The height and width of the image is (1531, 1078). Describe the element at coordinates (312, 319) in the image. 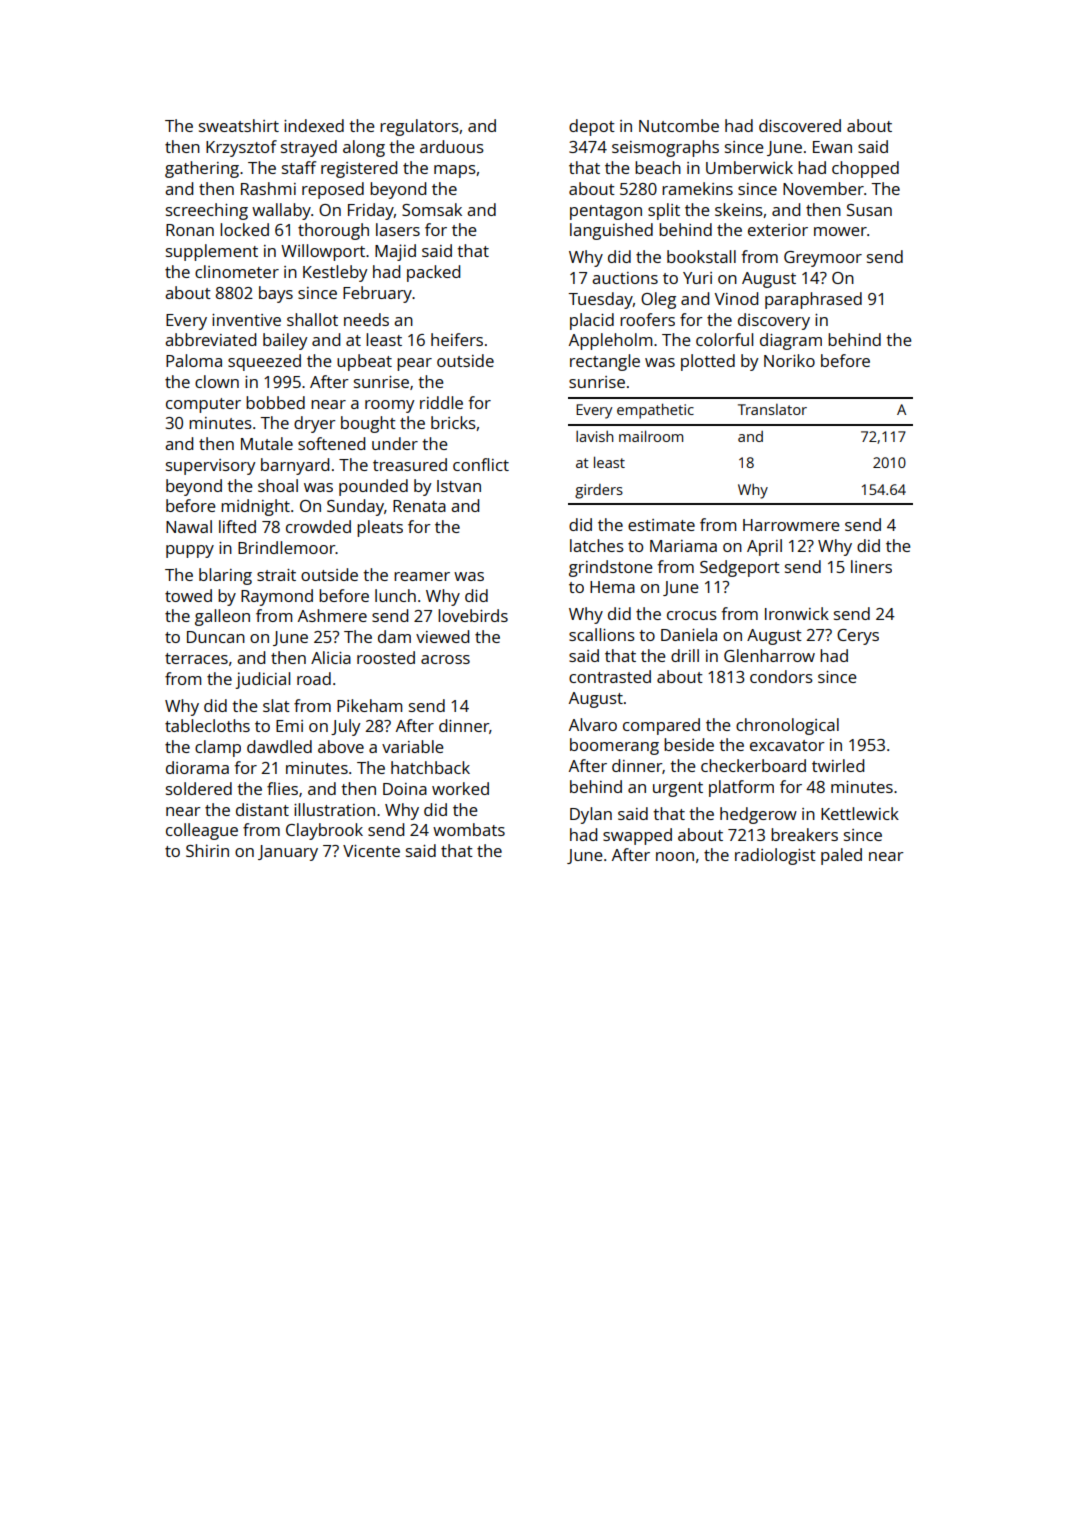

I see `shallot` at that location.
